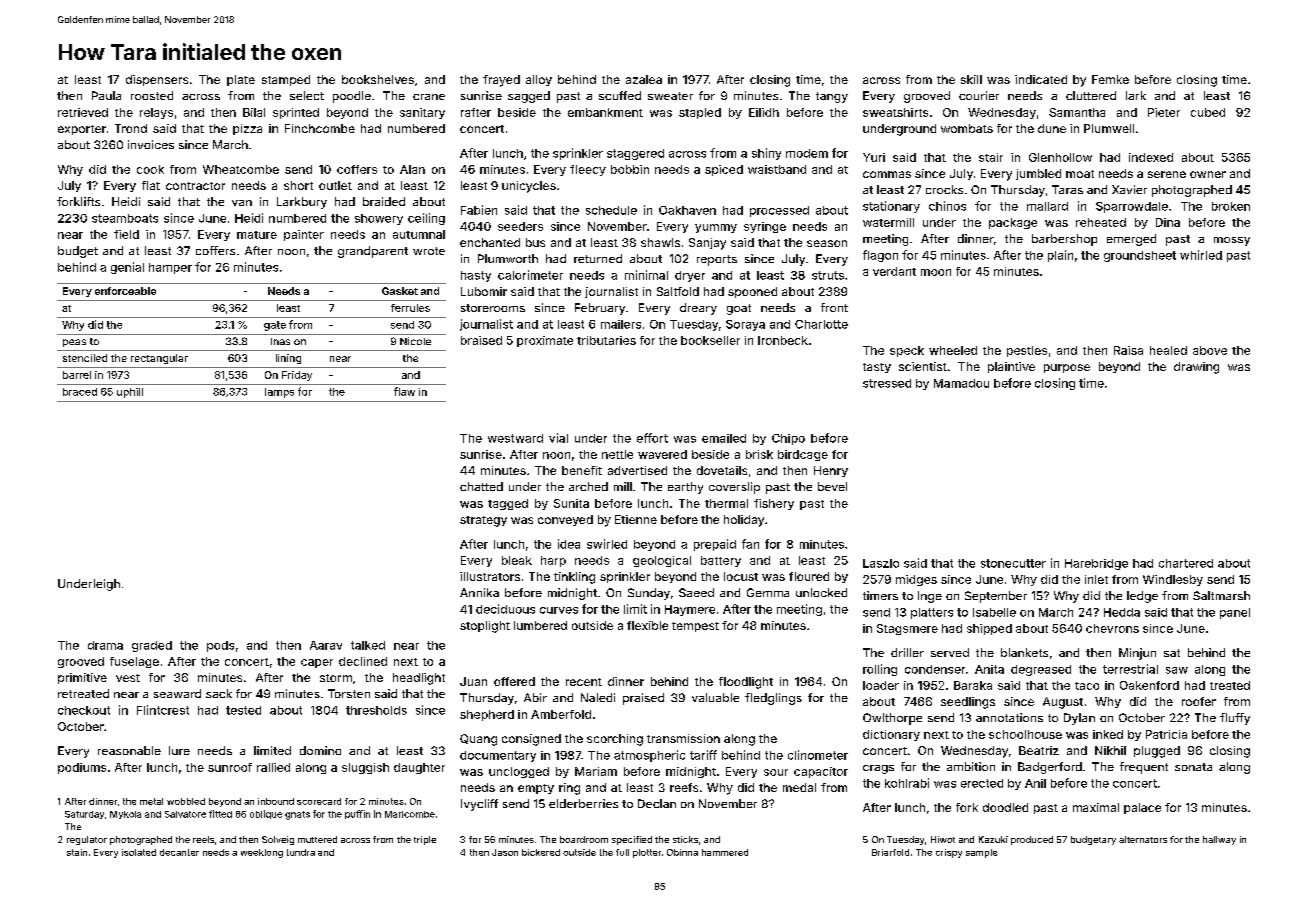 This screenshot has width=1308, height=924. I want to click on drawing, so click(1196, 368).
